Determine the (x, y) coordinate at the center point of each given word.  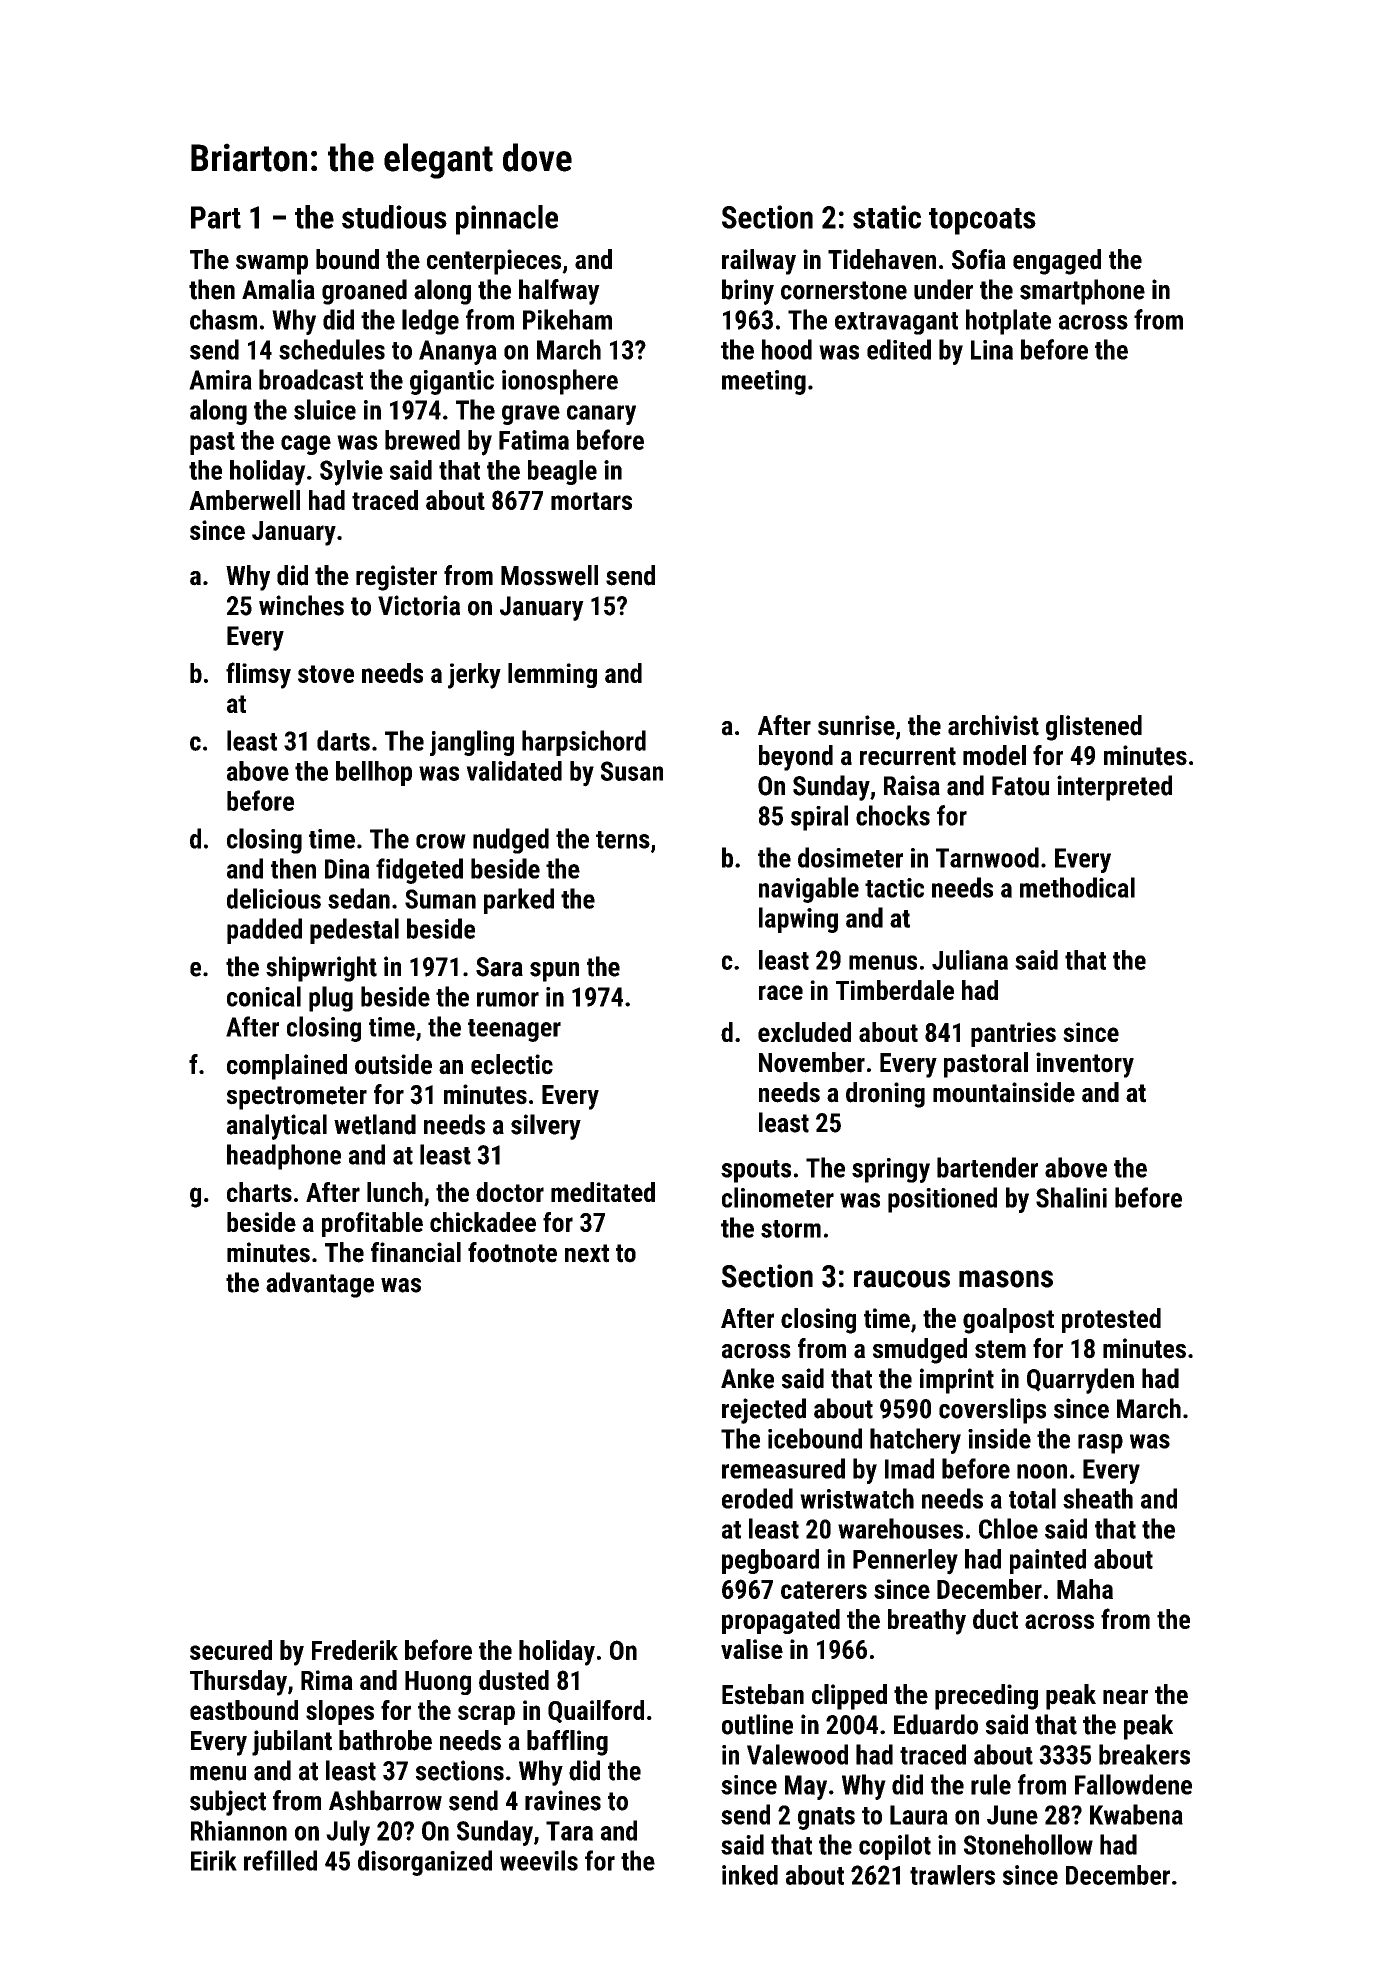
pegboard (770, 1561)
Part (216, 217)
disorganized (425, 1863)
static (887, 217)
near (1125, 1697)
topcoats (982, 221)
